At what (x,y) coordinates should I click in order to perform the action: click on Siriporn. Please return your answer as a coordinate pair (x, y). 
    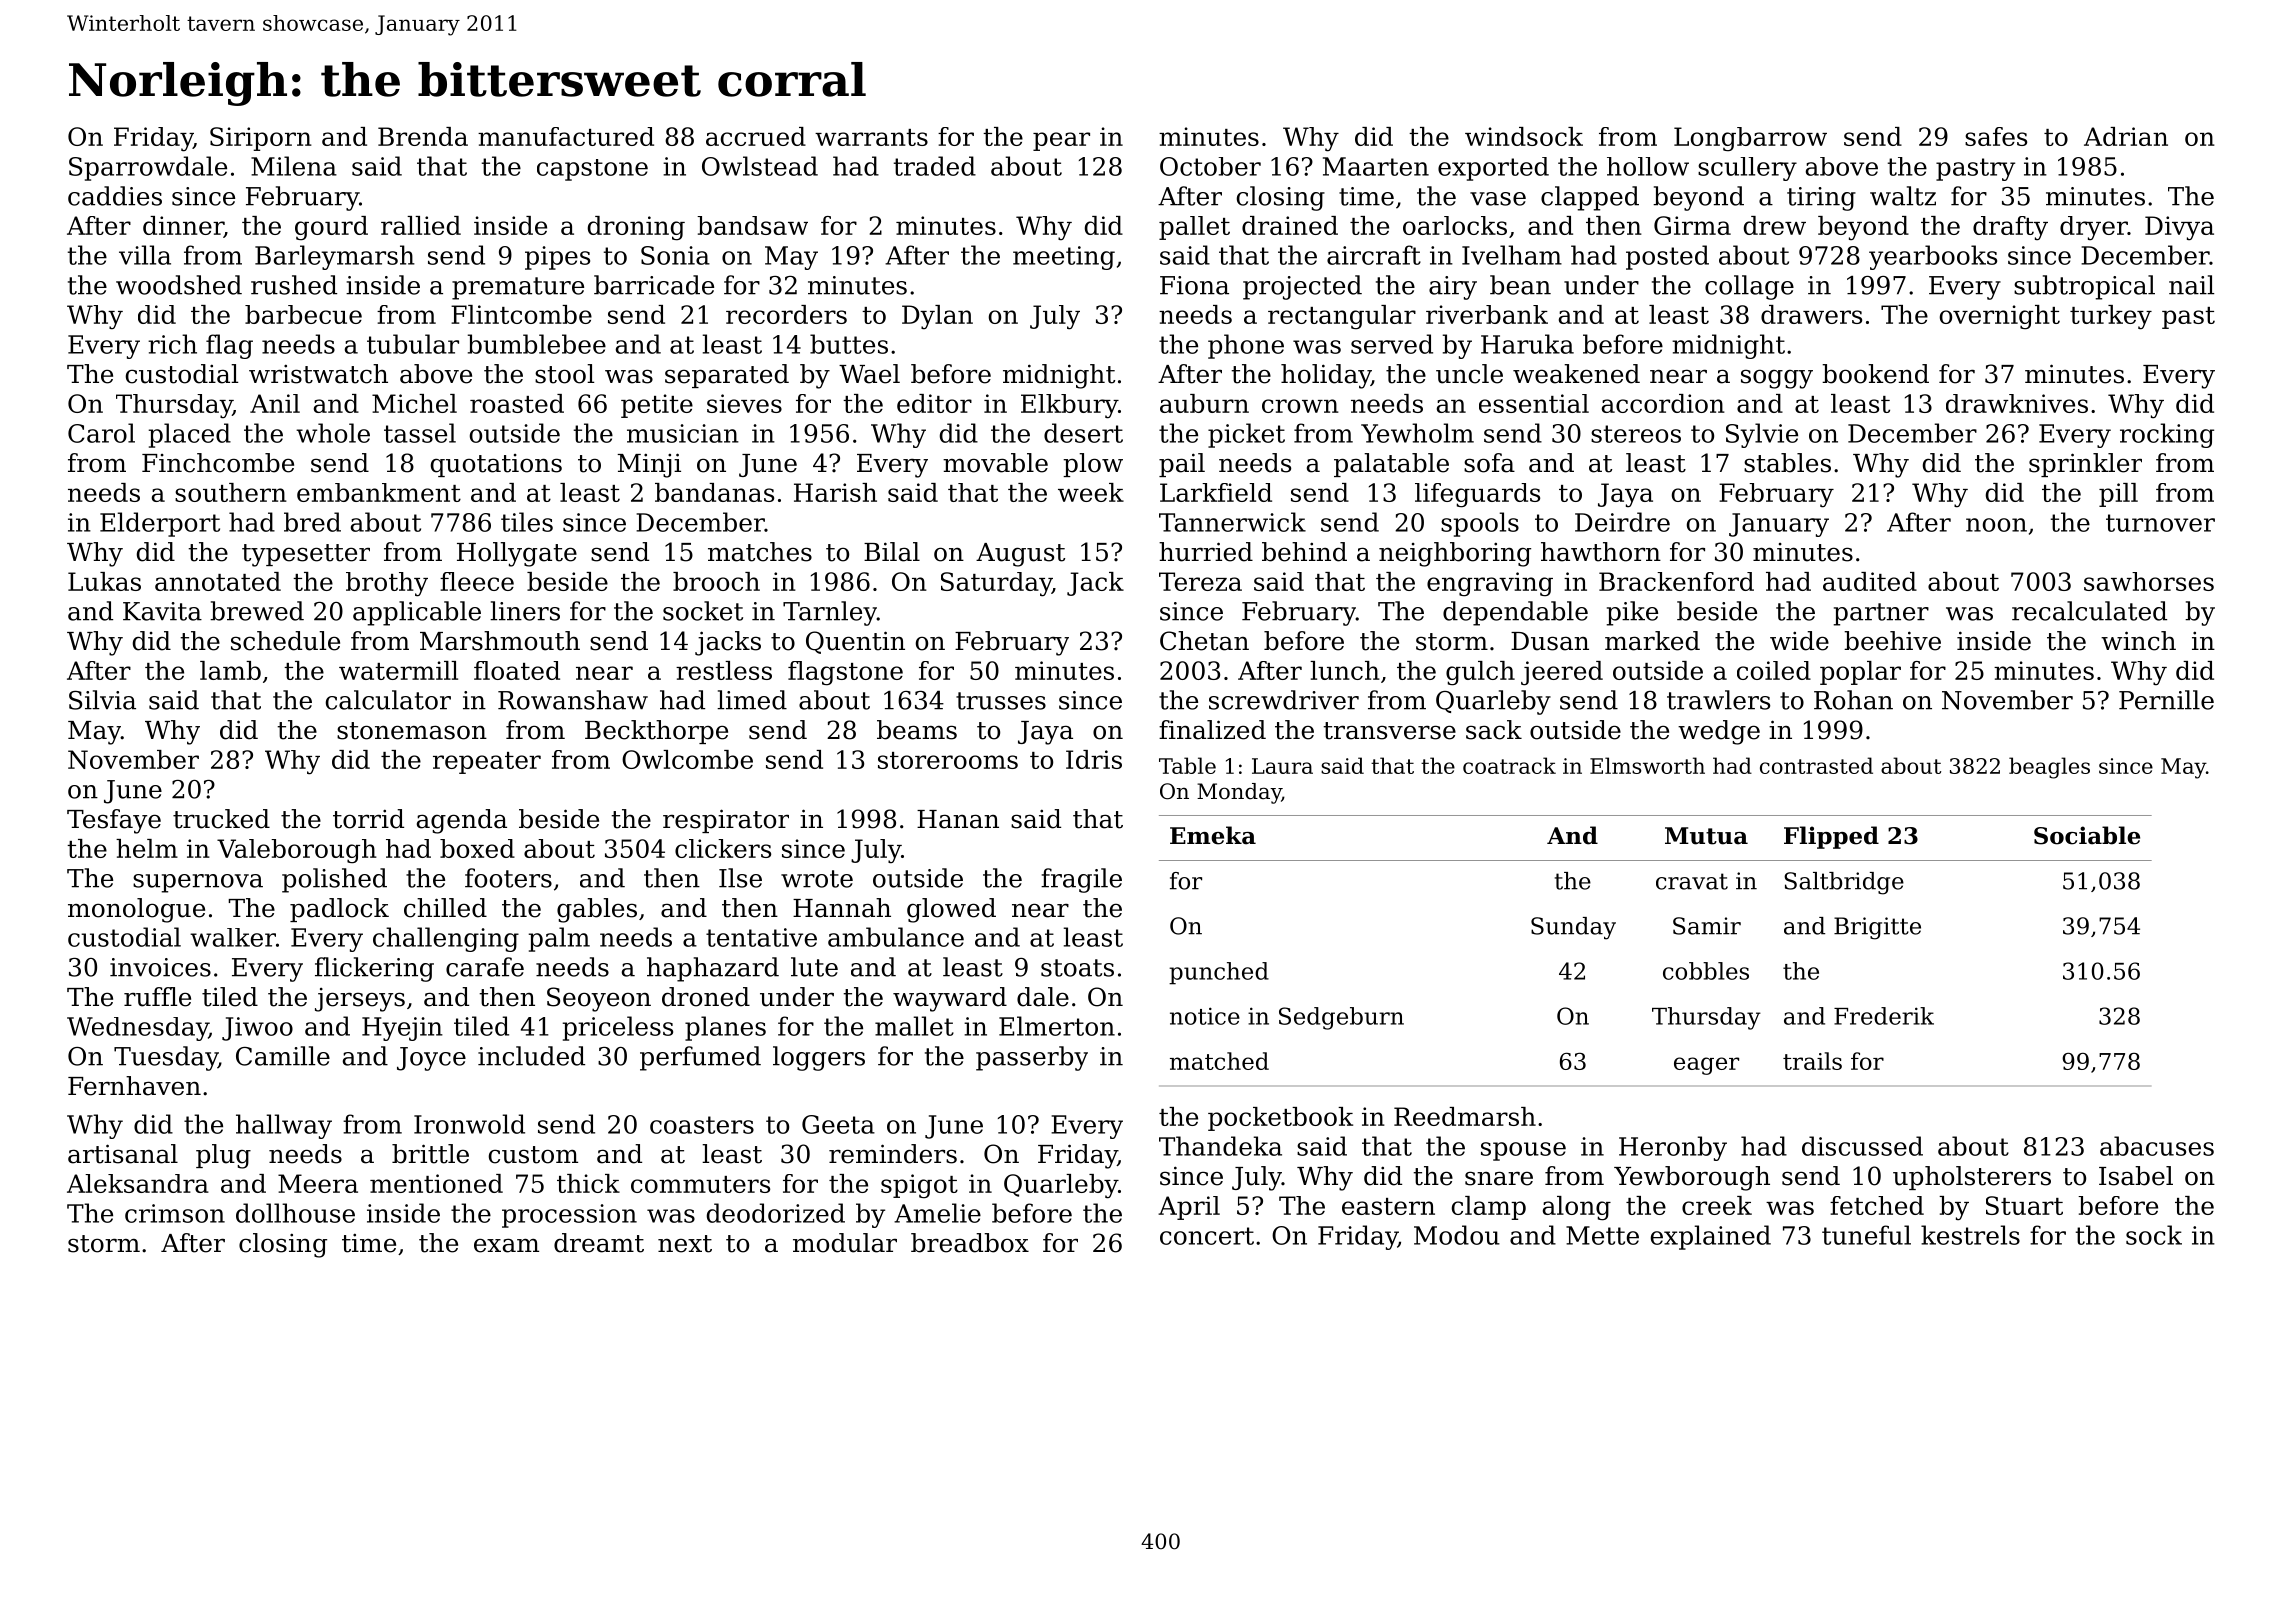
    Looking at the image, I should click on (261, 139).
